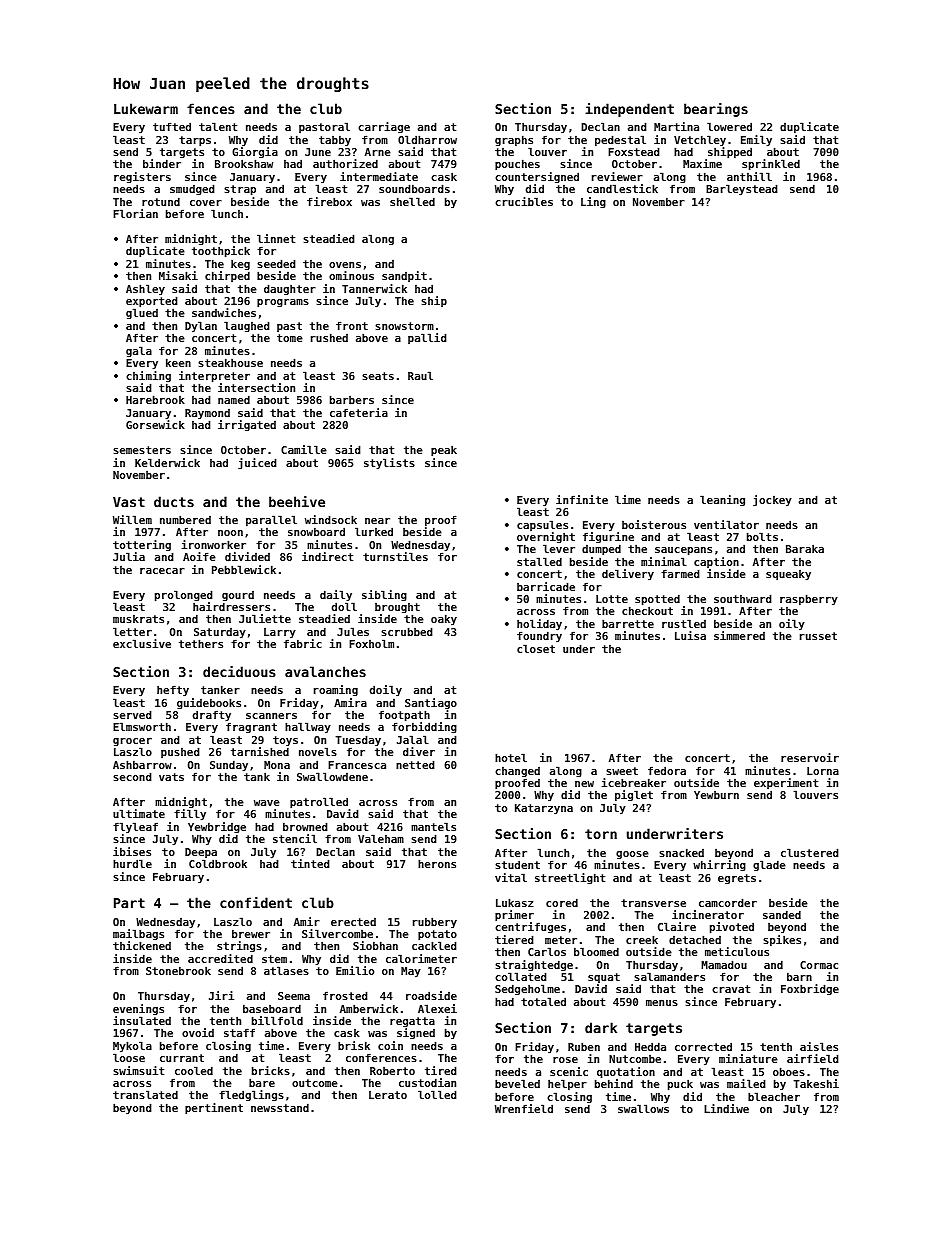  Describe the element at coordinates (412, 201) in the document. I see `shelled` at that location.
